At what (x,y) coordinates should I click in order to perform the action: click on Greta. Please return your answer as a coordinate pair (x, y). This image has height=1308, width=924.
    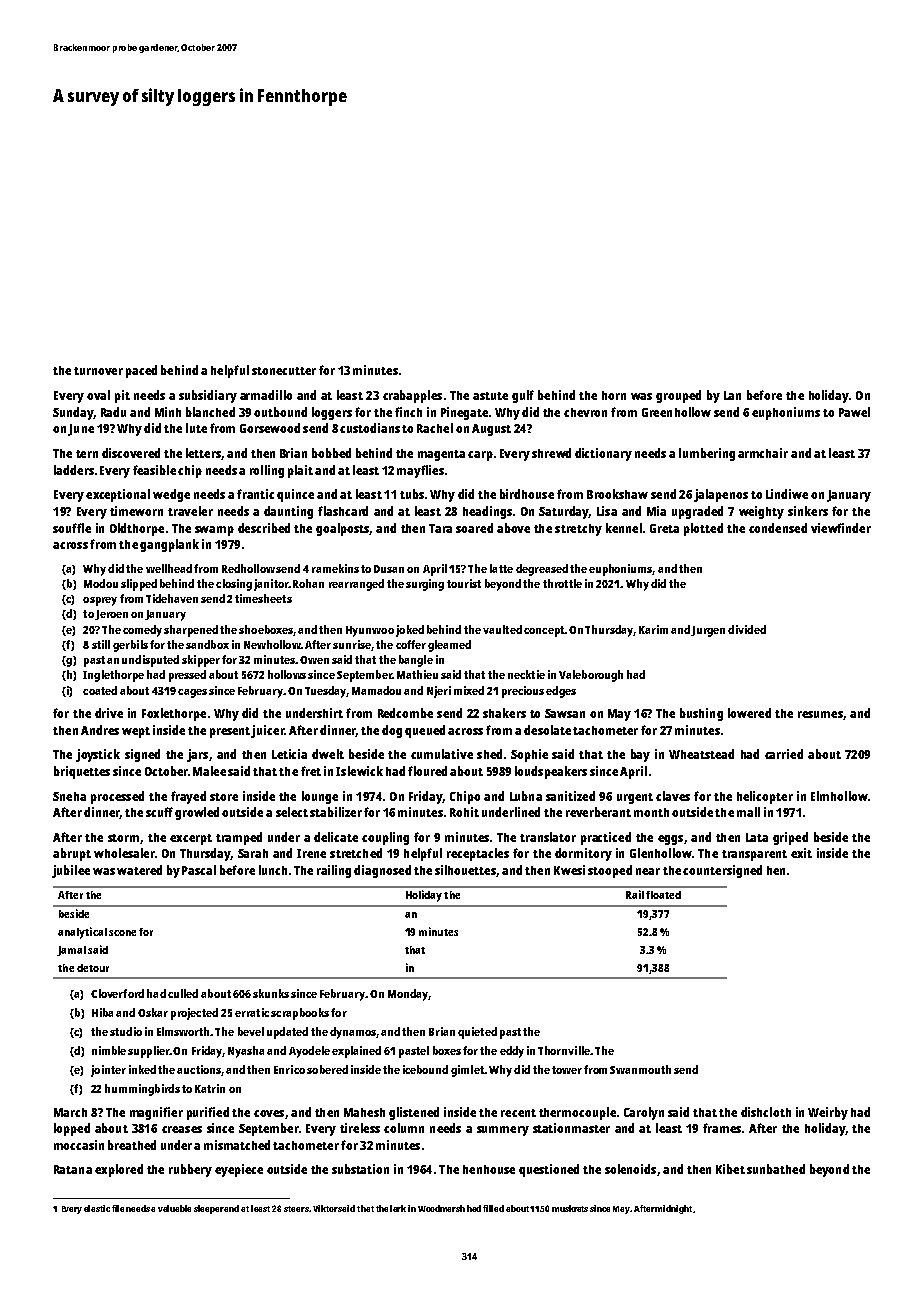
    Looking at the image, I should click on (664, 528).
